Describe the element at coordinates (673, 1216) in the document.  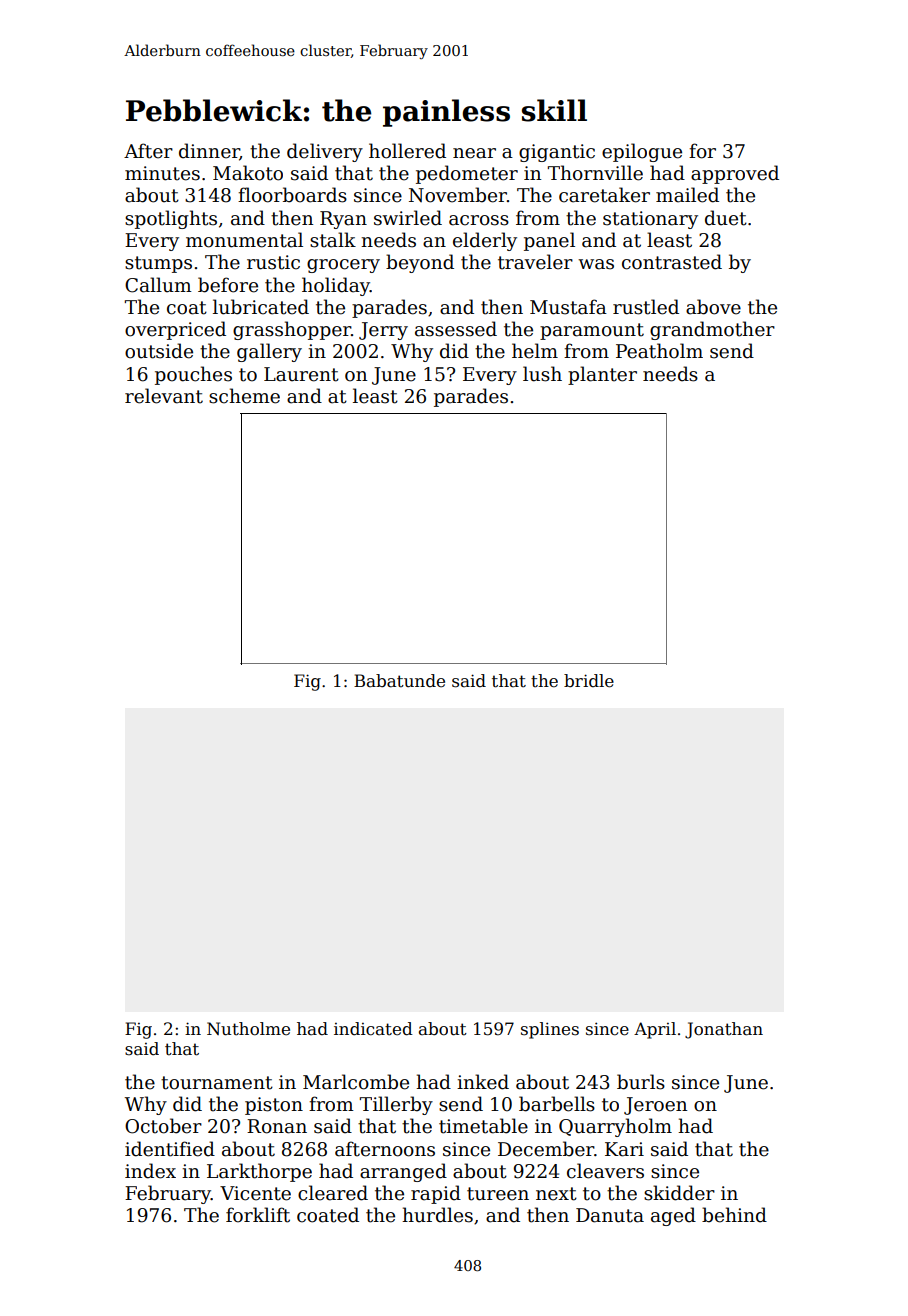
I see `aged` at that location.
